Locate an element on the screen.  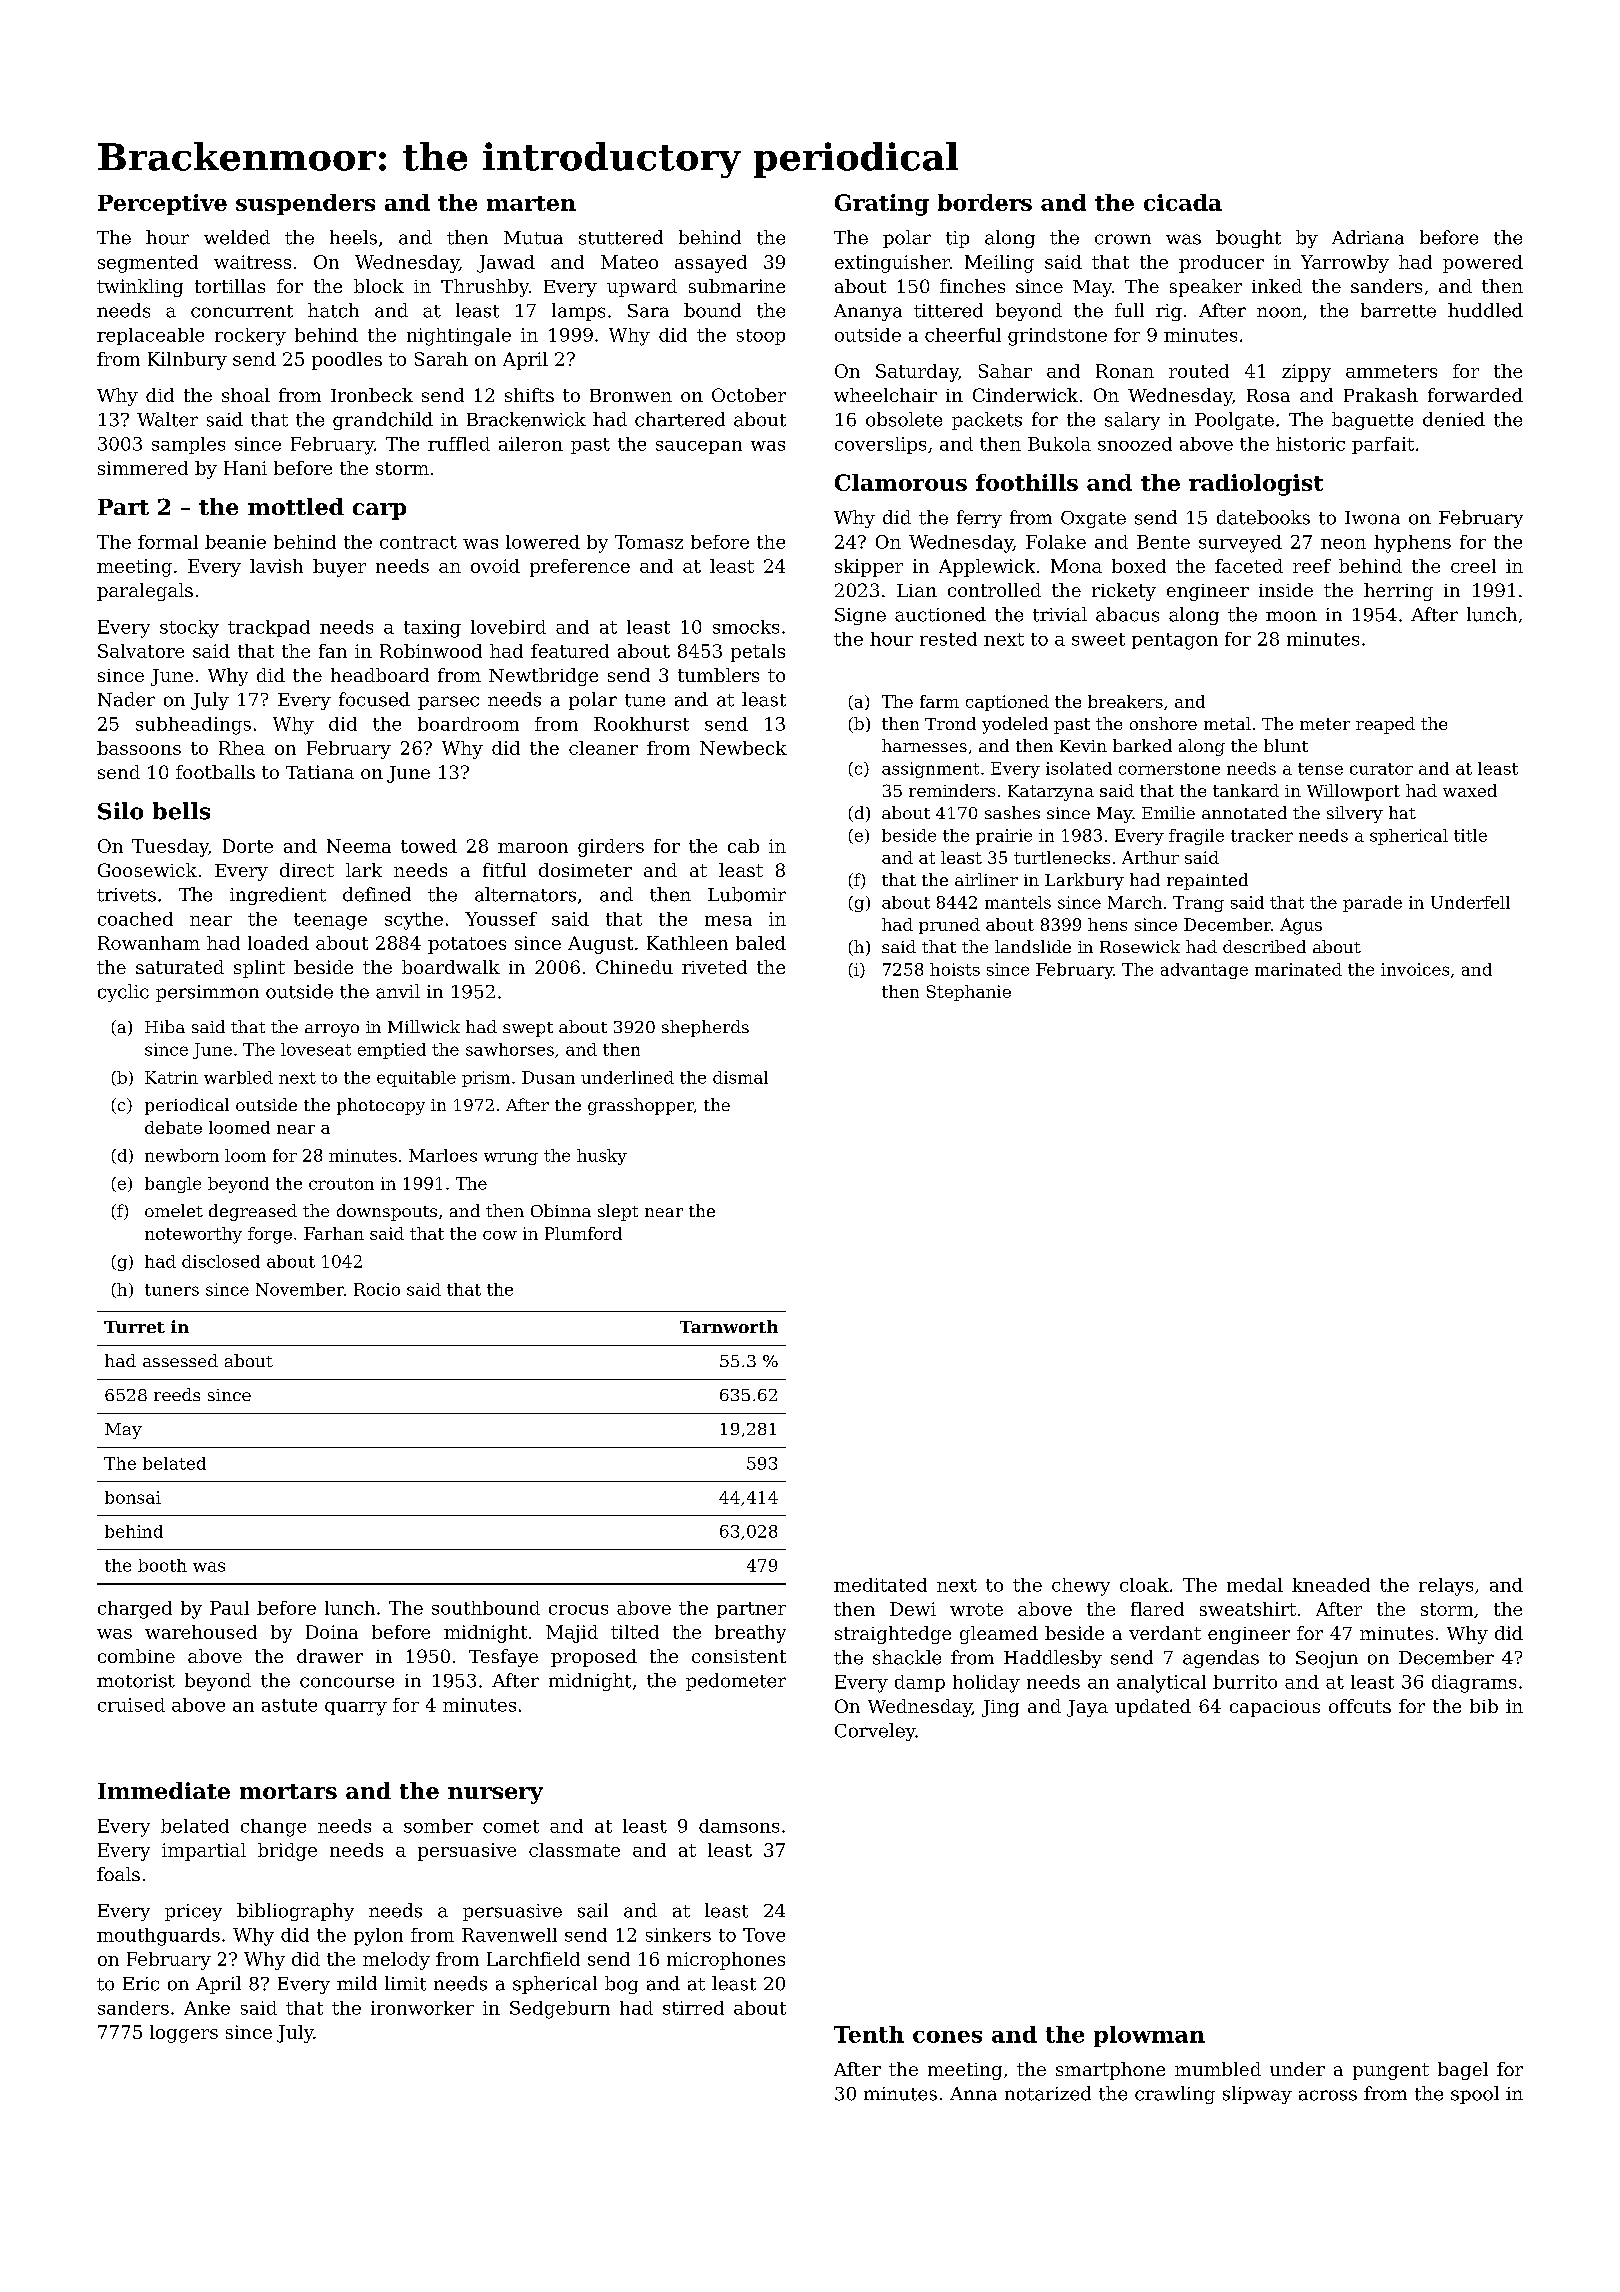
Plumford is located at coordinates (583, 1233).
